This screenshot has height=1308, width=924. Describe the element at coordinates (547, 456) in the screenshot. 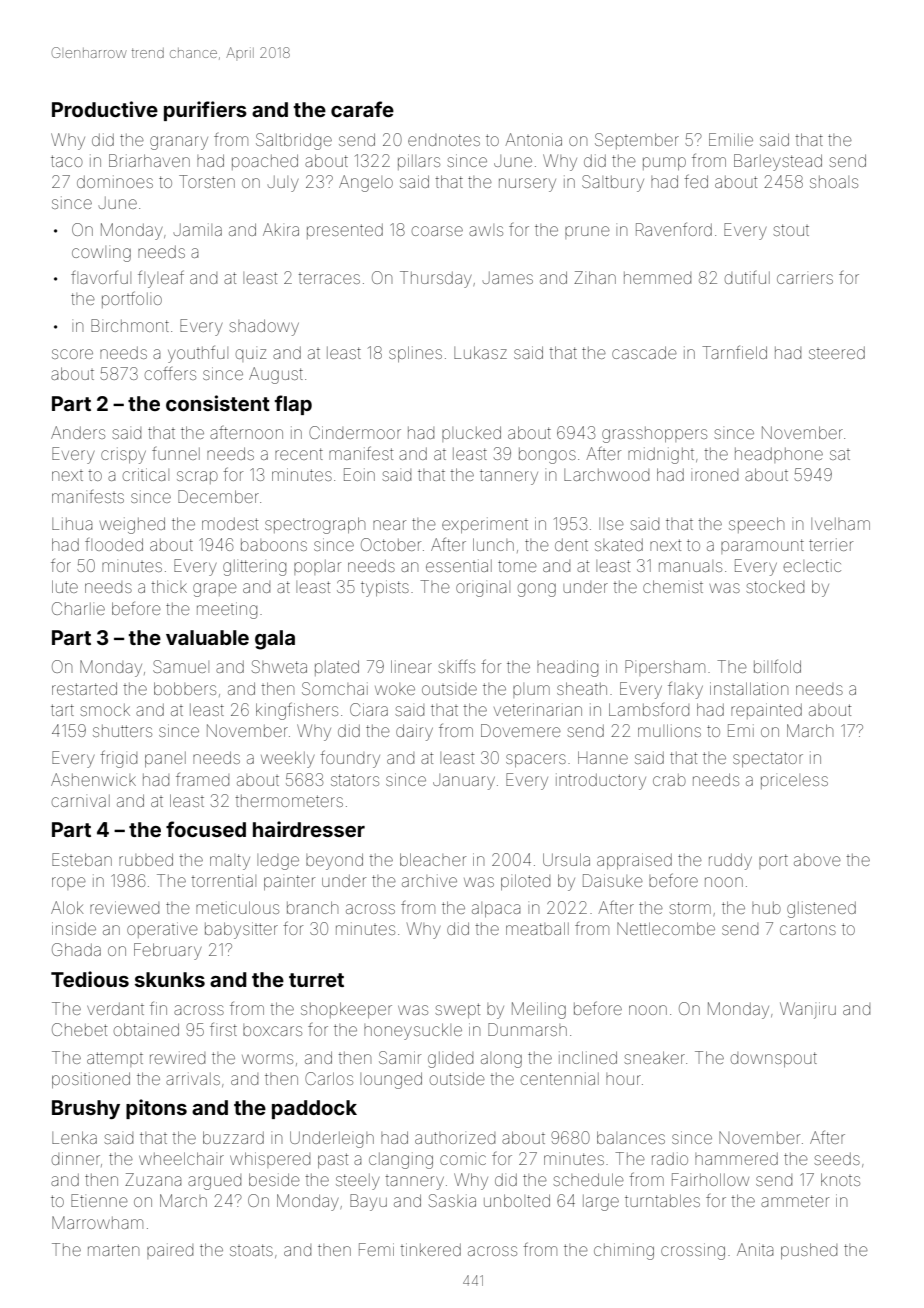

I see `bongos` at that location.
